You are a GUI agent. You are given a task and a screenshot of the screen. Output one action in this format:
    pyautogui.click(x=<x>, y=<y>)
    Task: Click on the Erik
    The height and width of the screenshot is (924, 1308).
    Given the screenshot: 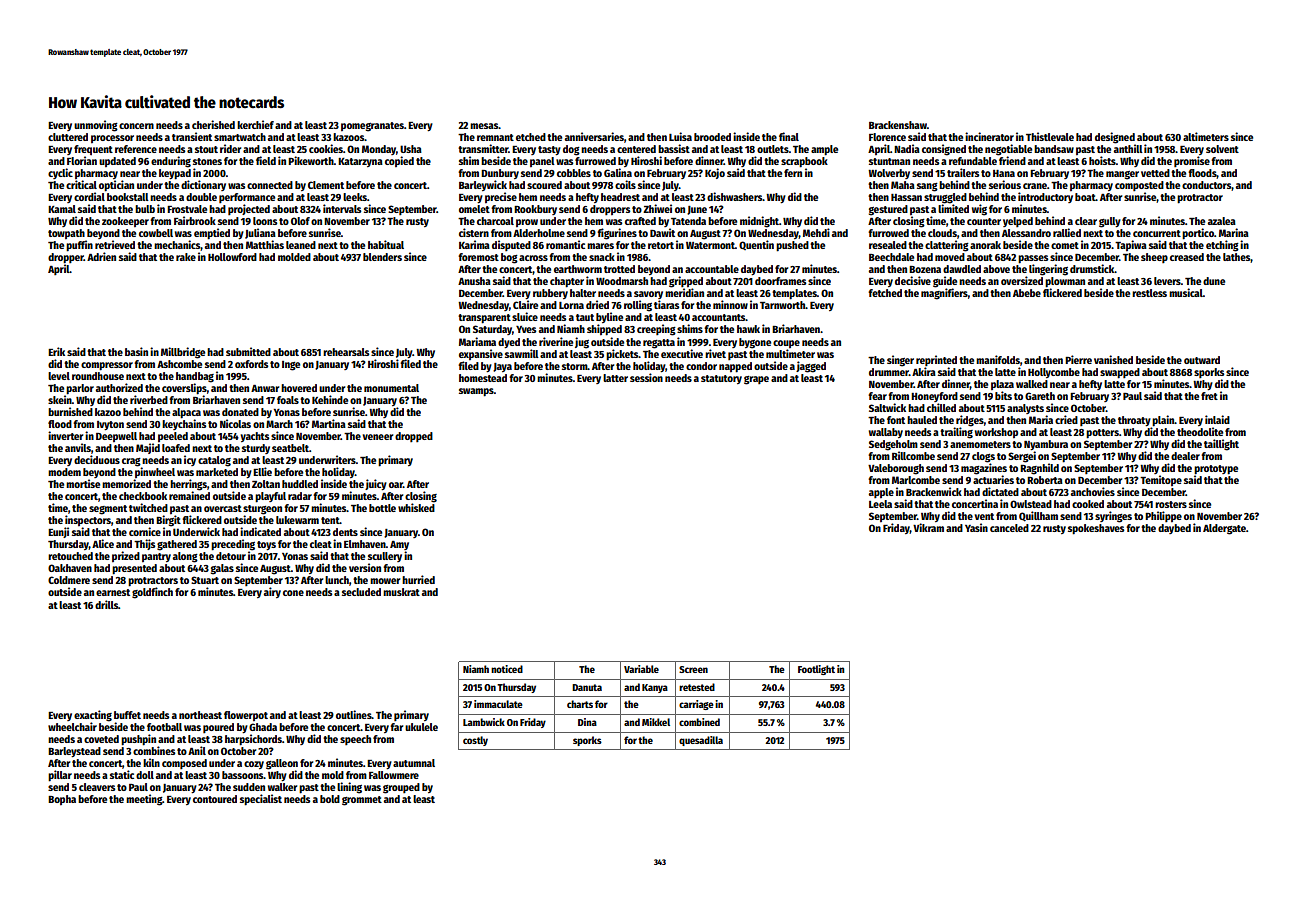 What is the action you would take?
    pyautogui.click(x=56, y=351)
